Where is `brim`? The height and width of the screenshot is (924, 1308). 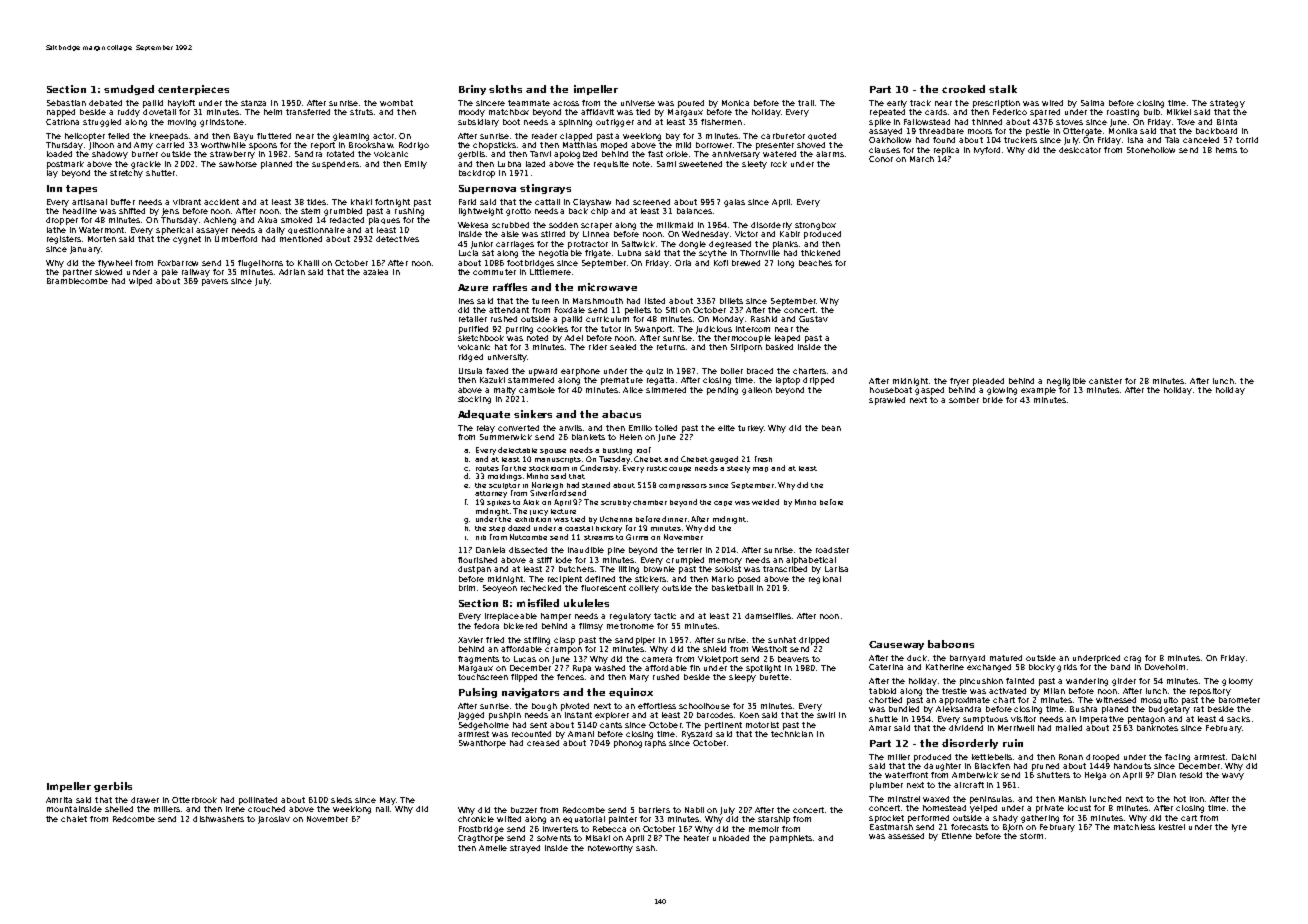 brim is located at coordinates (467, 588).
